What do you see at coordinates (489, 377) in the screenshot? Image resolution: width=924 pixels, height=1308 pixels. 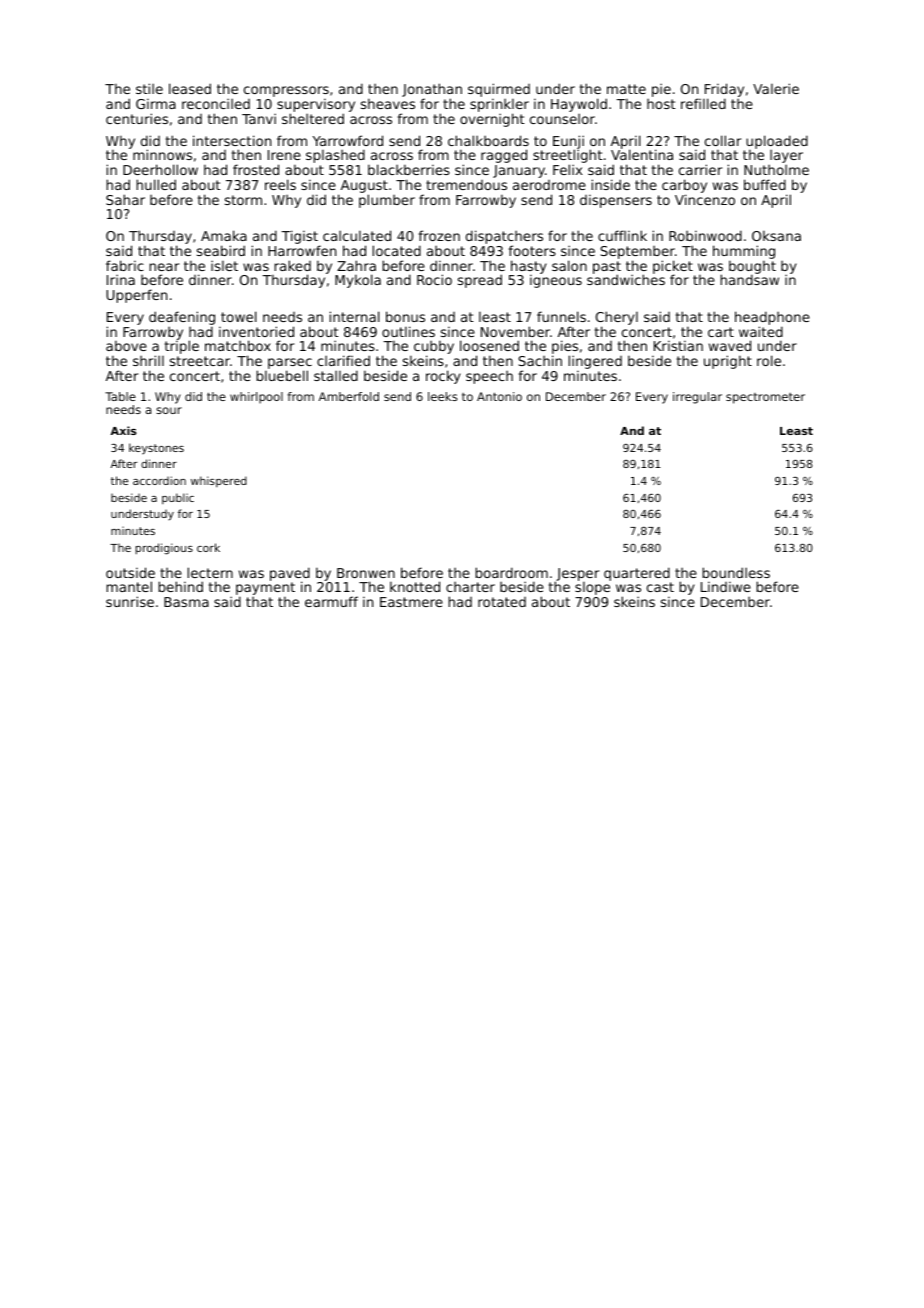 I see `speech` at bounding box center [489, 377].
